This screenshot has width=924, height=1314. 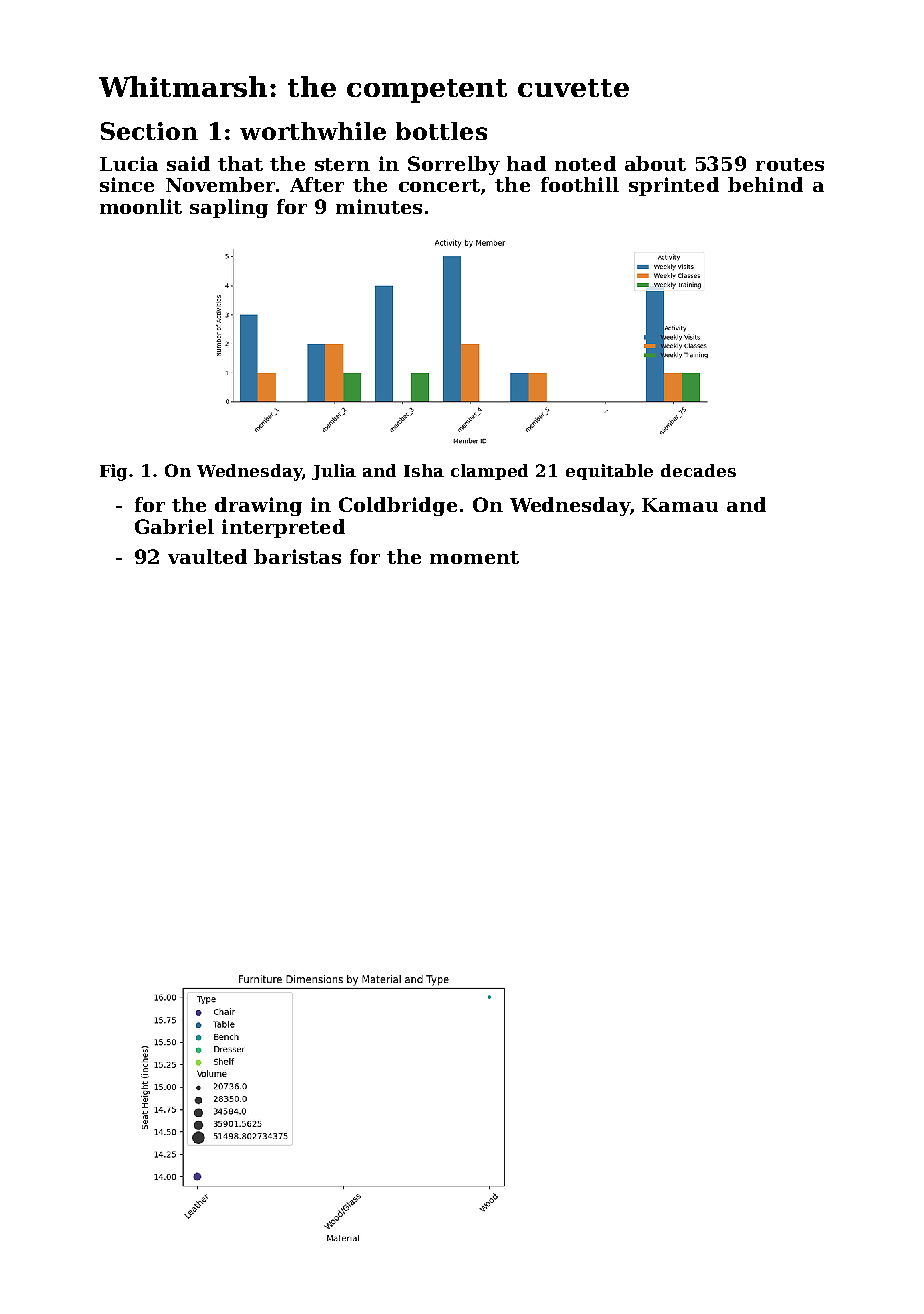 What do you see at coordinates (585, 163) in the screenshot?
I see `noted` at bounding box center [585, 163].
